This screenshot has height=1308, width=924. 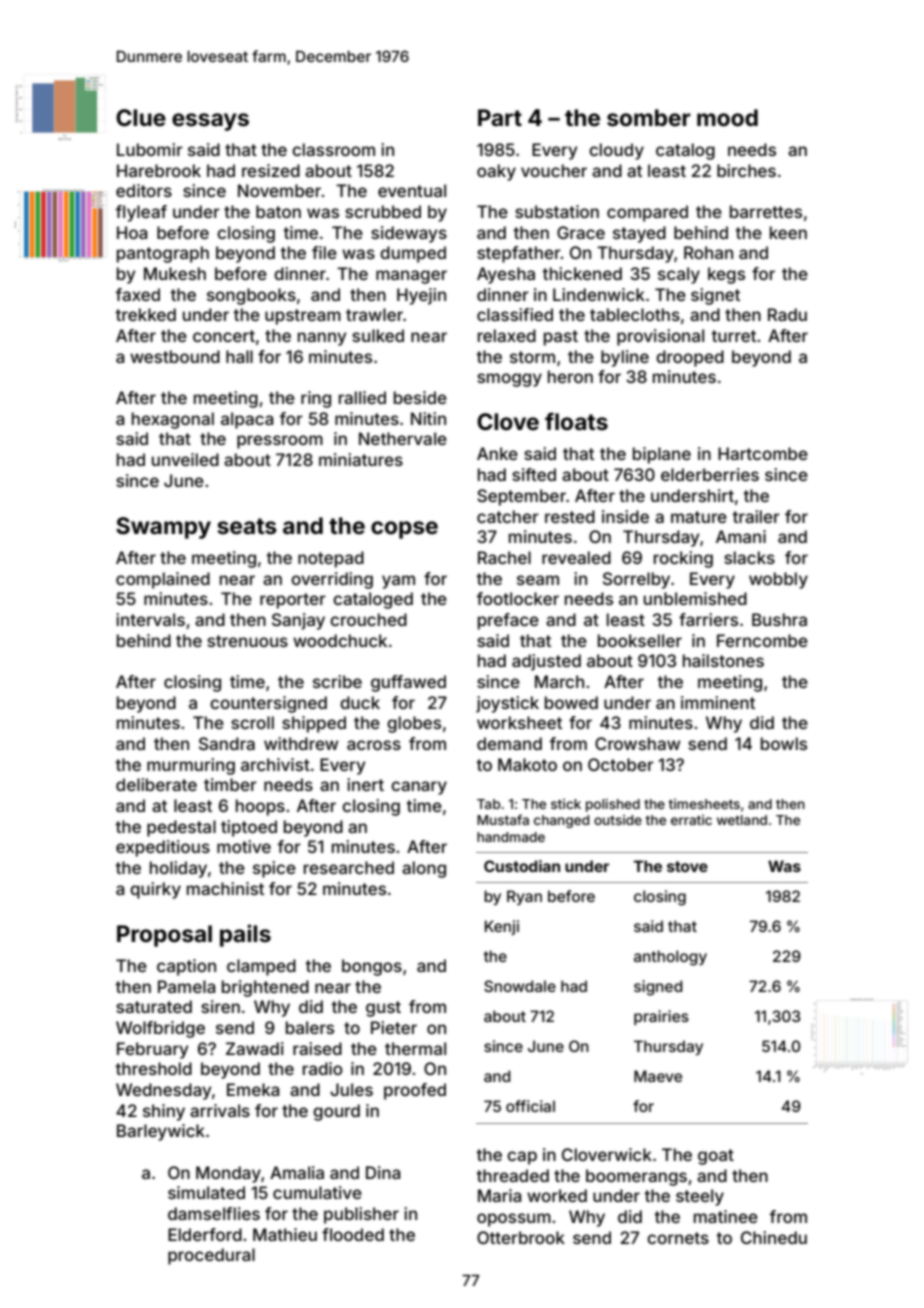 What do you see at coordinates (727, 118) in the screenshot?
I see `mood` at bounding box center [727, 118].
